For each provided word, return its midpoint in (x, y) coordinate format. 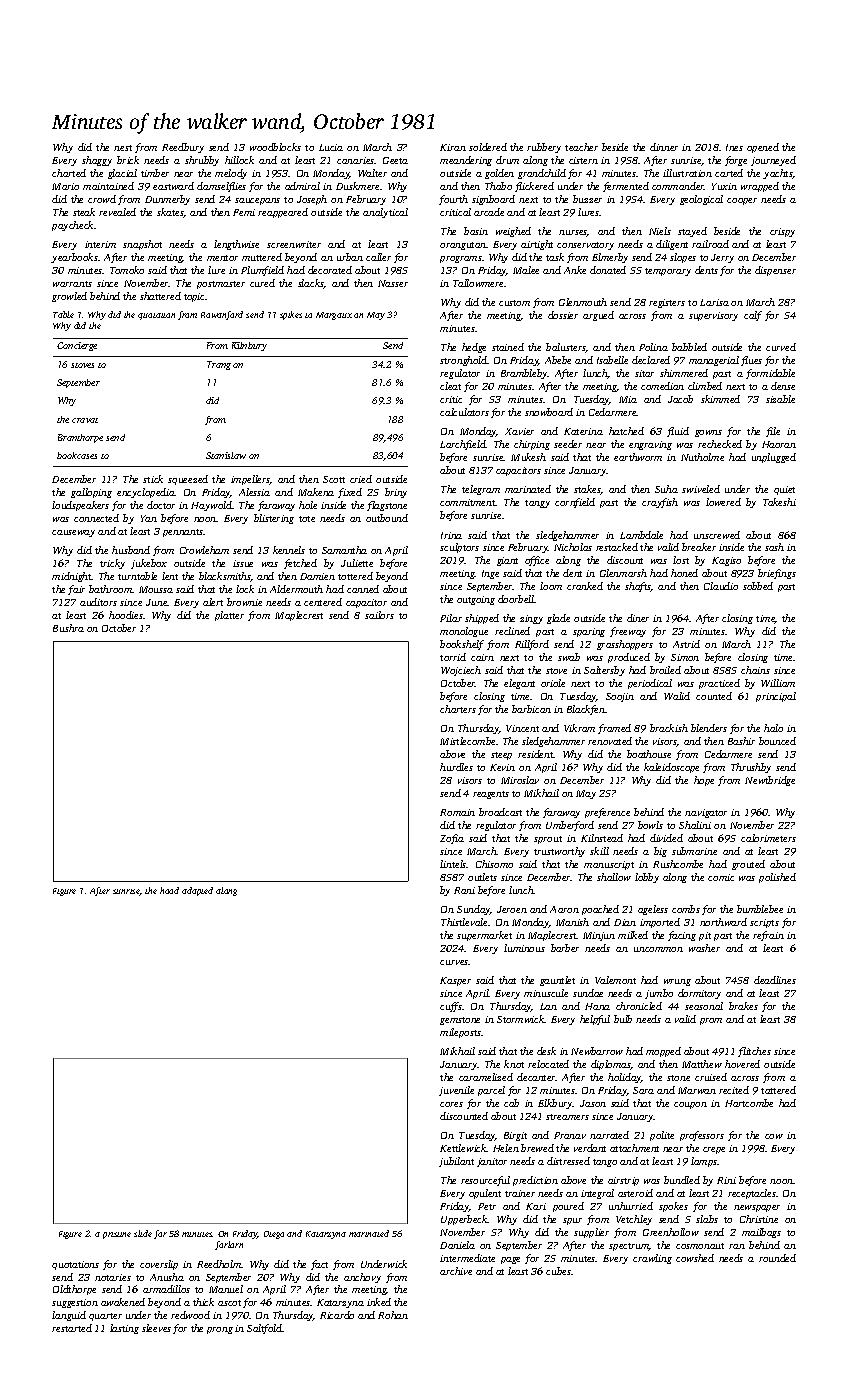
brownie (244, 602)
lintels (453, 864)
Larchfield (463, 445)
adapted (197, 891)
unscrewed (717, 535)
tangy (537, 504)
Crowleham (204, 550)
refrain (768, 936)
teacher (581, 147)
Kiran (453, 147)
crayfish (660, 503)
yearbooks (74, 258)
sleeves (156, 1328)
